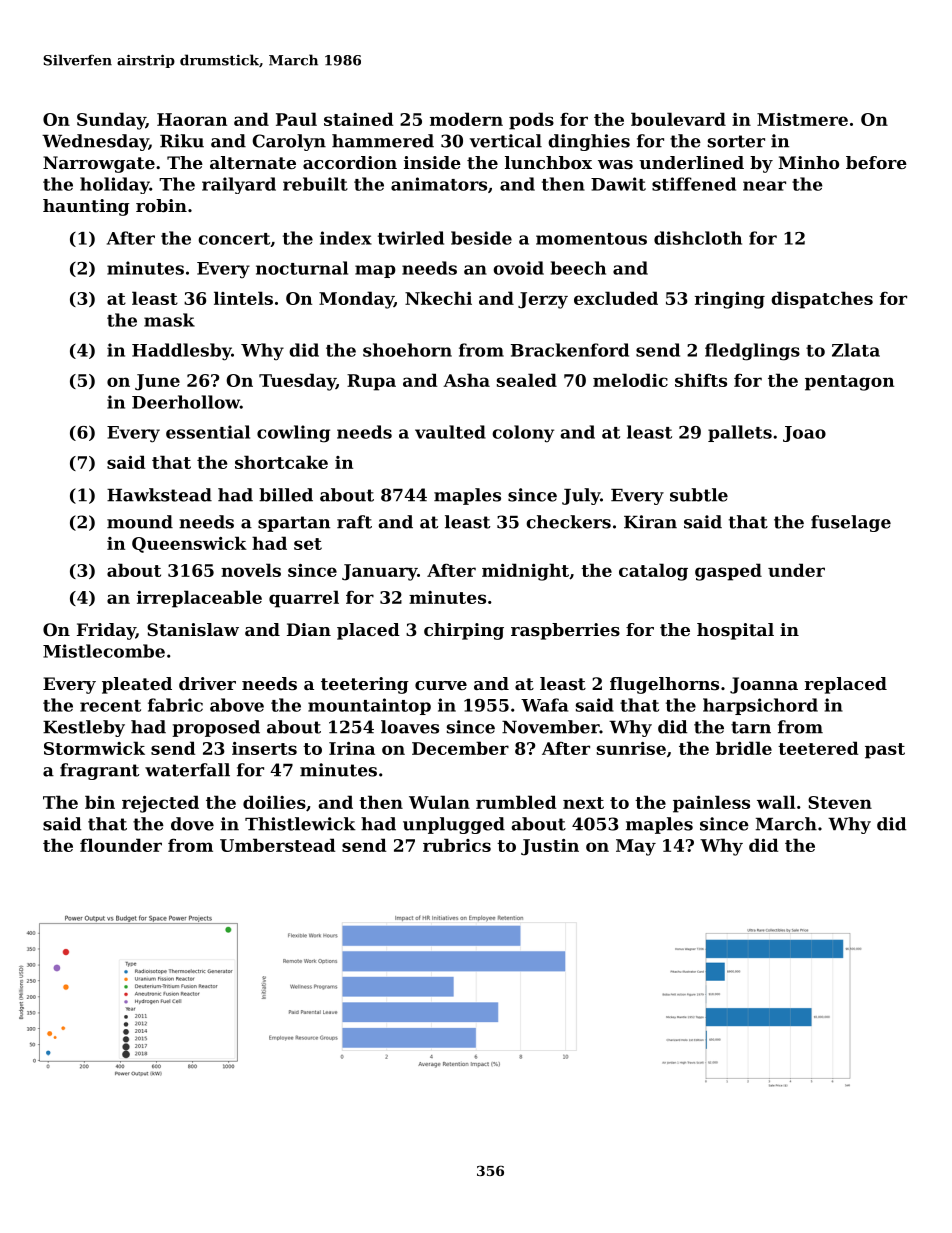 This screenshot has height=1233, width=952. Describe the element at coordinates (192, 119) in the screenshot. I see `Haoran` at that location.
